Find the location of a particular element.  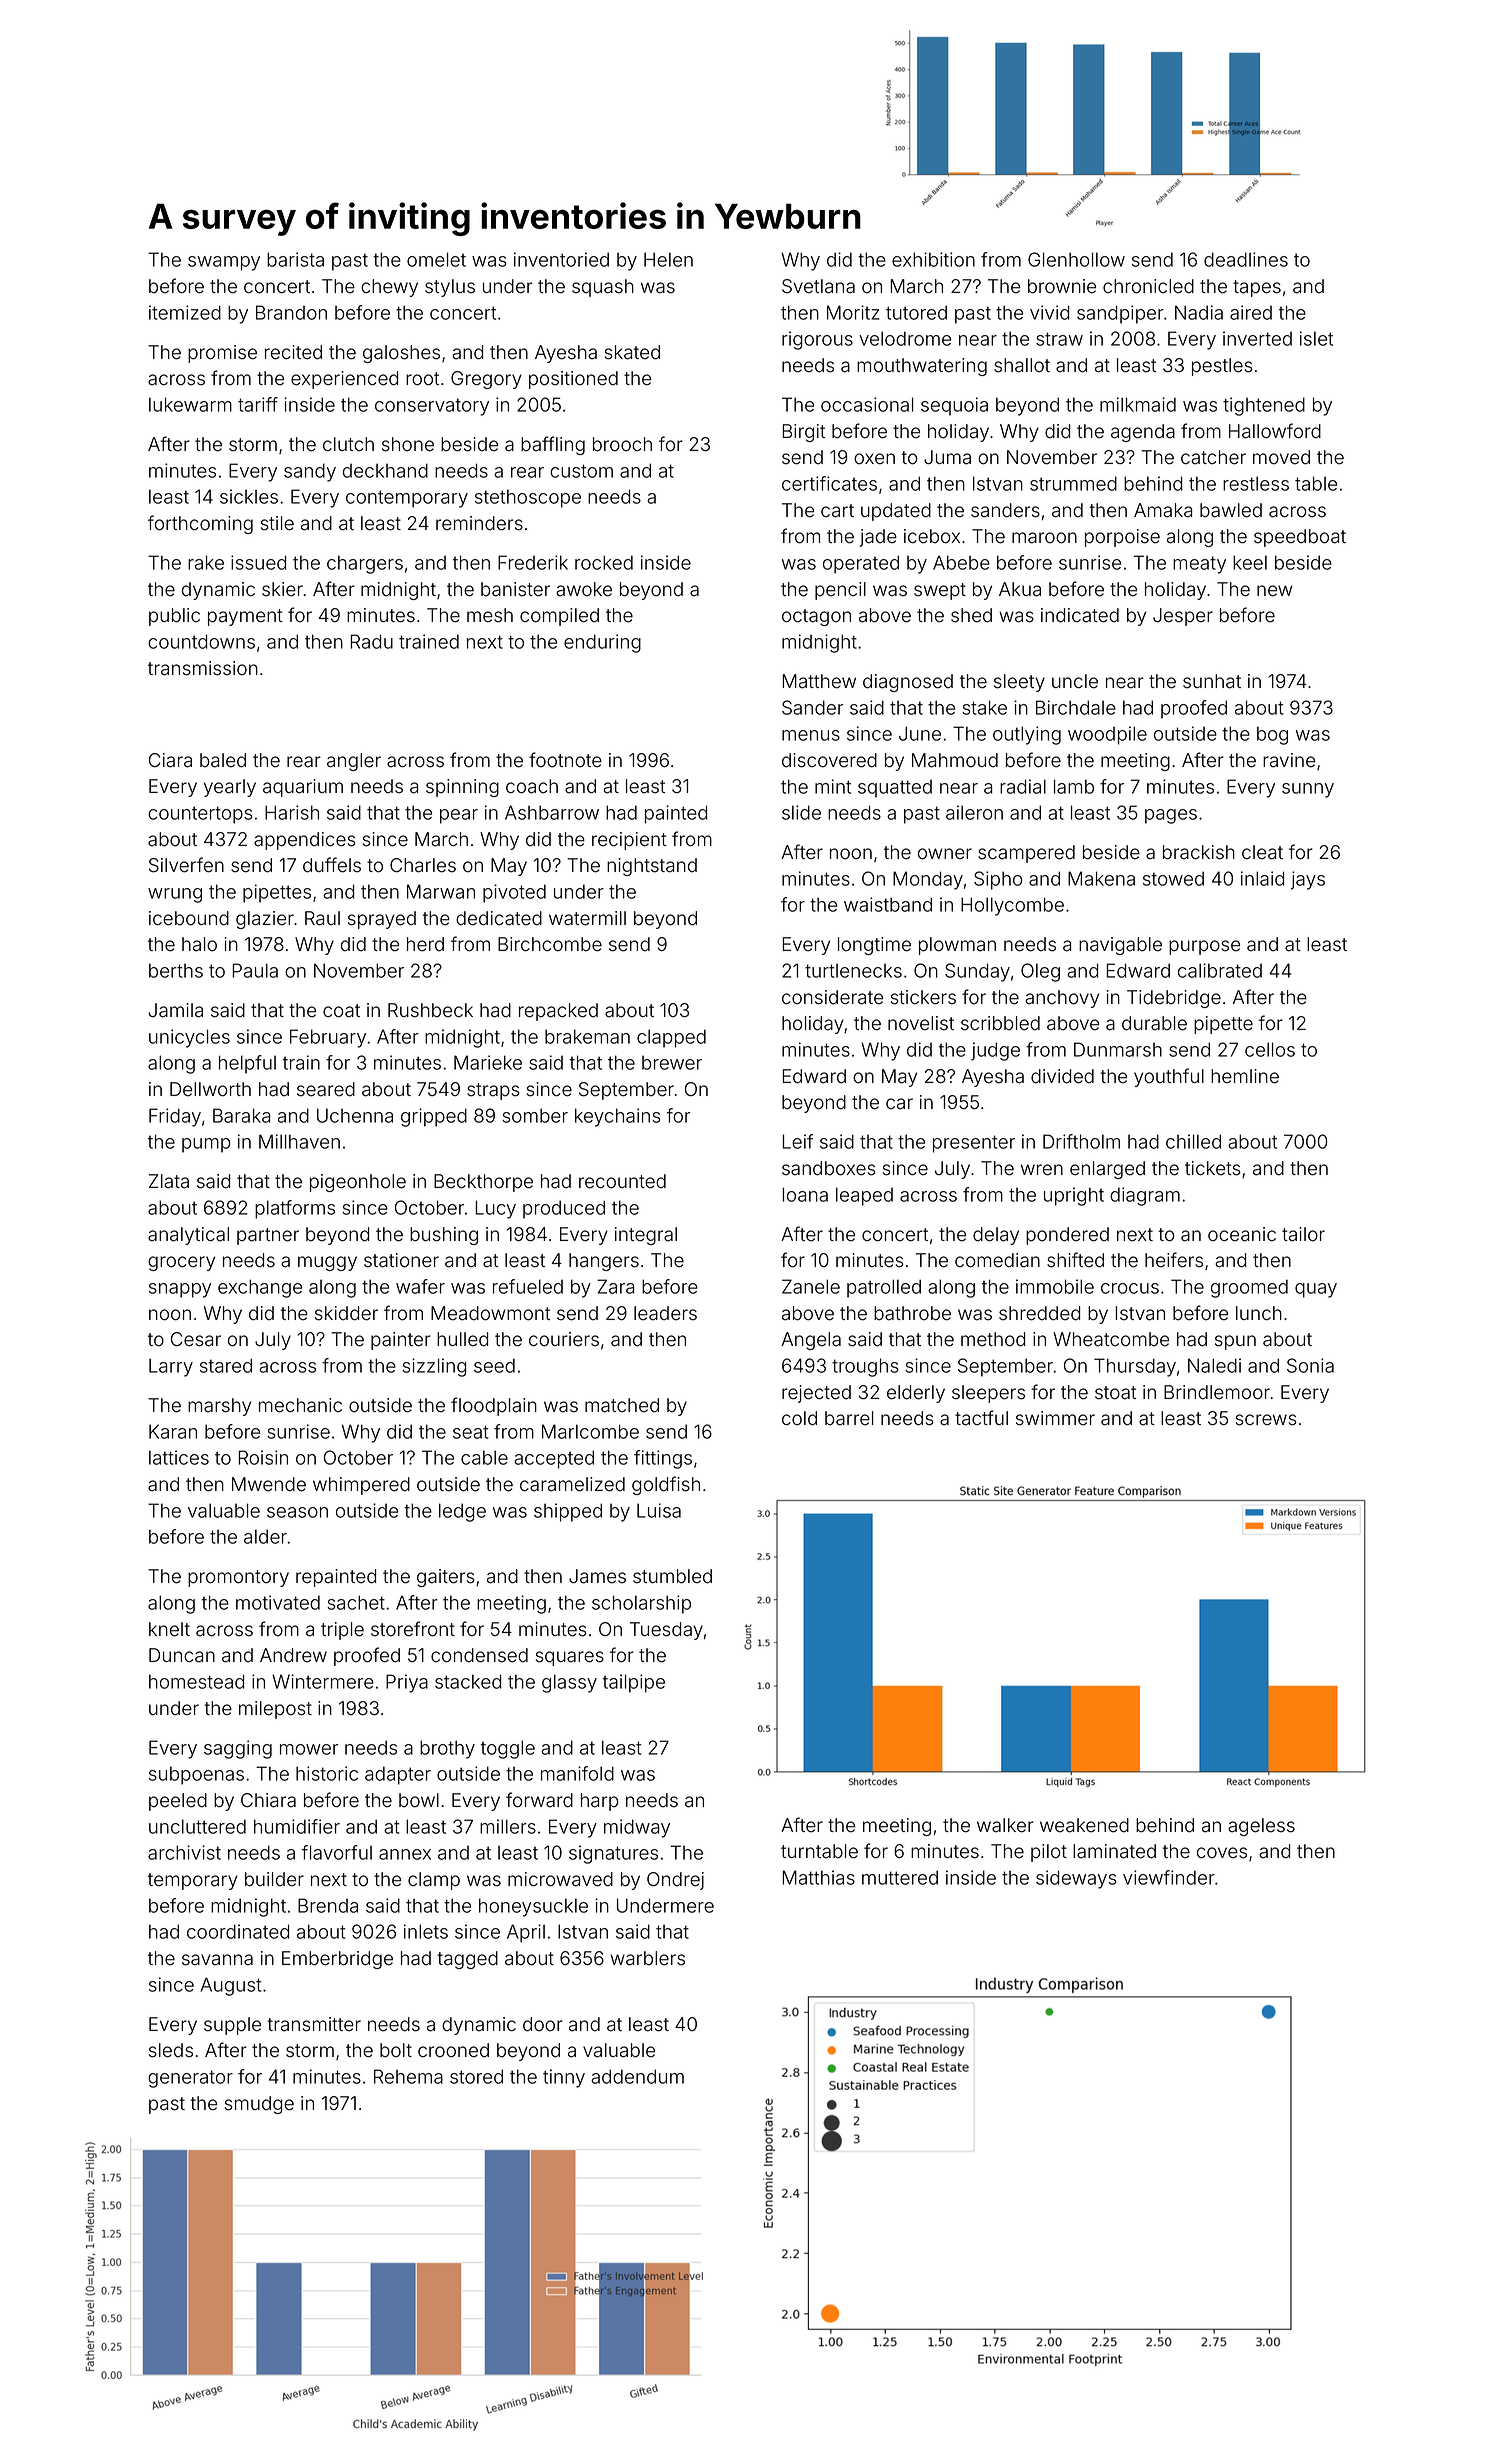

Amaka is located at coordinates (1163, 510).
